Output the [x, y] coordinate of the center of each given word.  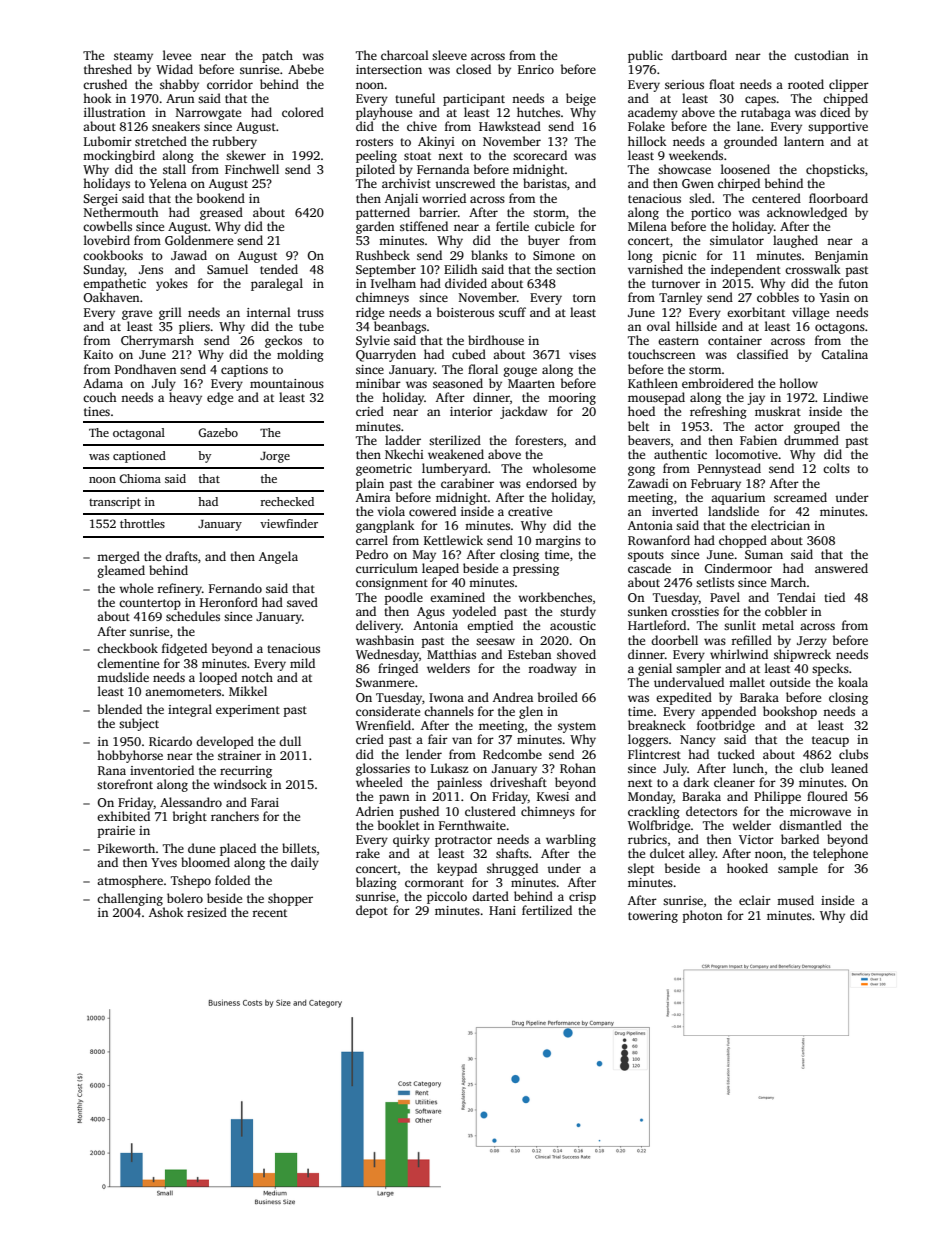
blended [120, 709]
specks [830, 669]
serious [684, 84]
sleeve [449, 55]
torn [584, 298]
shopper [290, 899]
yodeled [474, 612]
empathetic [114, 284]
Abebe [306, 69]
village [810, 313]
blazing [376, 883]
